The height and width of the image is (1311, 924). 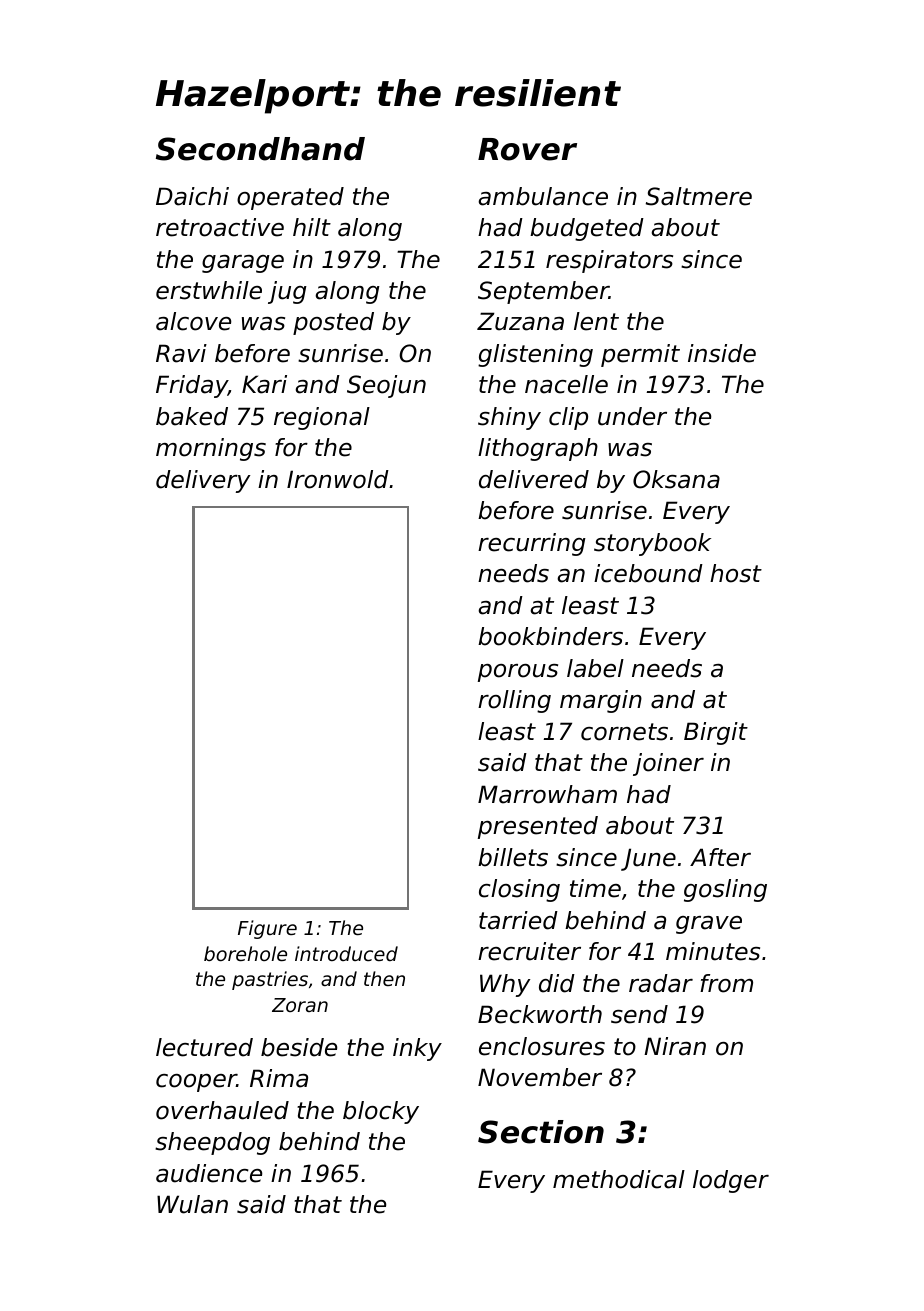 What do you see at coordinates (222, 1110) in the image?
I see `overhauled` at bounding box center [222, 1110].
